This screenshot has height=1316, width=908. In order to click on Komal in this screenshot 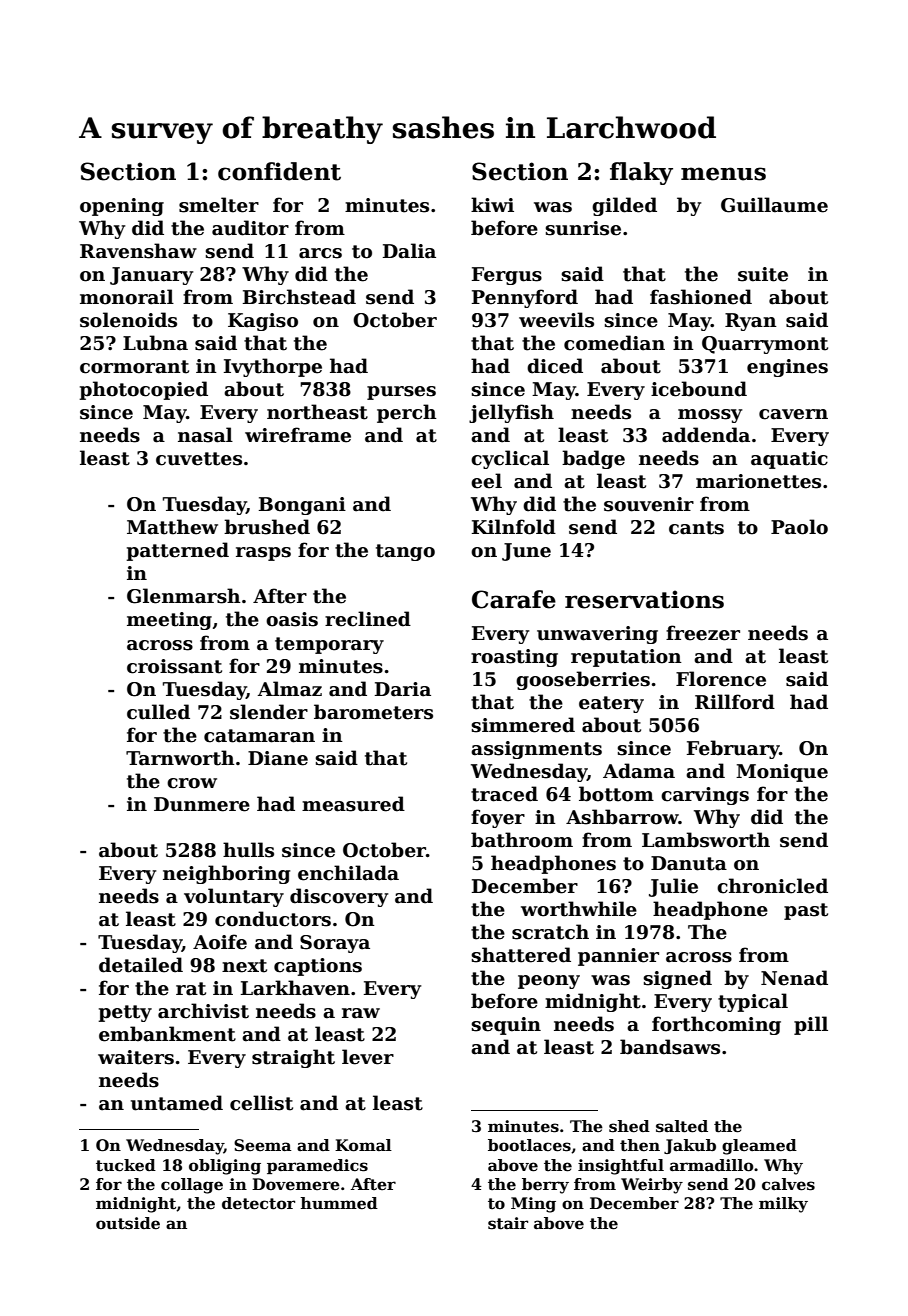, I will do `click(363, 1145)`.
